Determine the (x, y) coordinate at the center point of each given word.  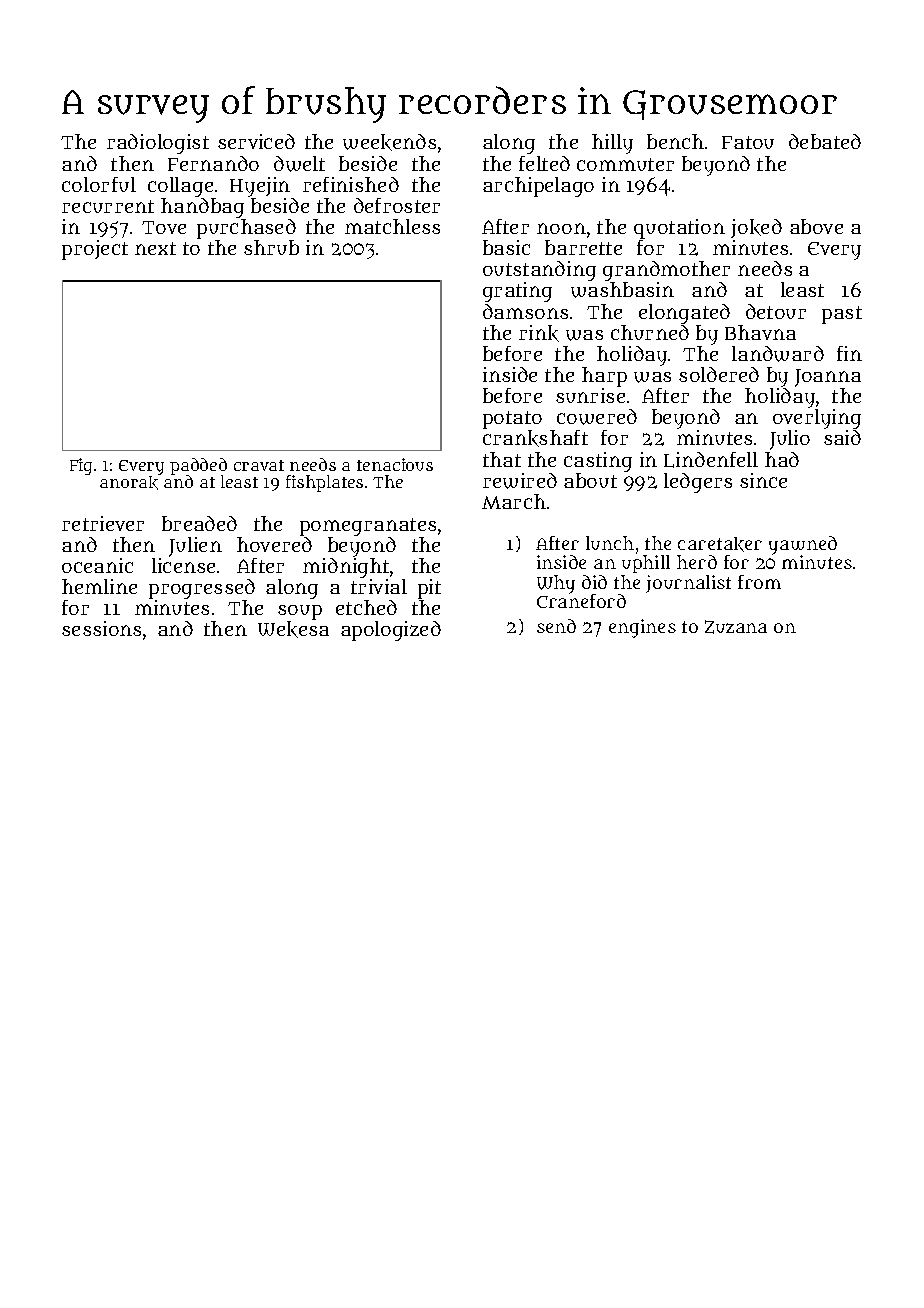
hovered (274, 544)
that (502, 459)
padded (198, 466)
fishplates (324, 483)
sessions (101, 628)
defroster (397, 205)
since (763, 480)
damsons (525, 311)
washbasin (622, 290)
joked (756, 228)
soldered (719, 374)
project (95, 250)
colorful (99, 184)
